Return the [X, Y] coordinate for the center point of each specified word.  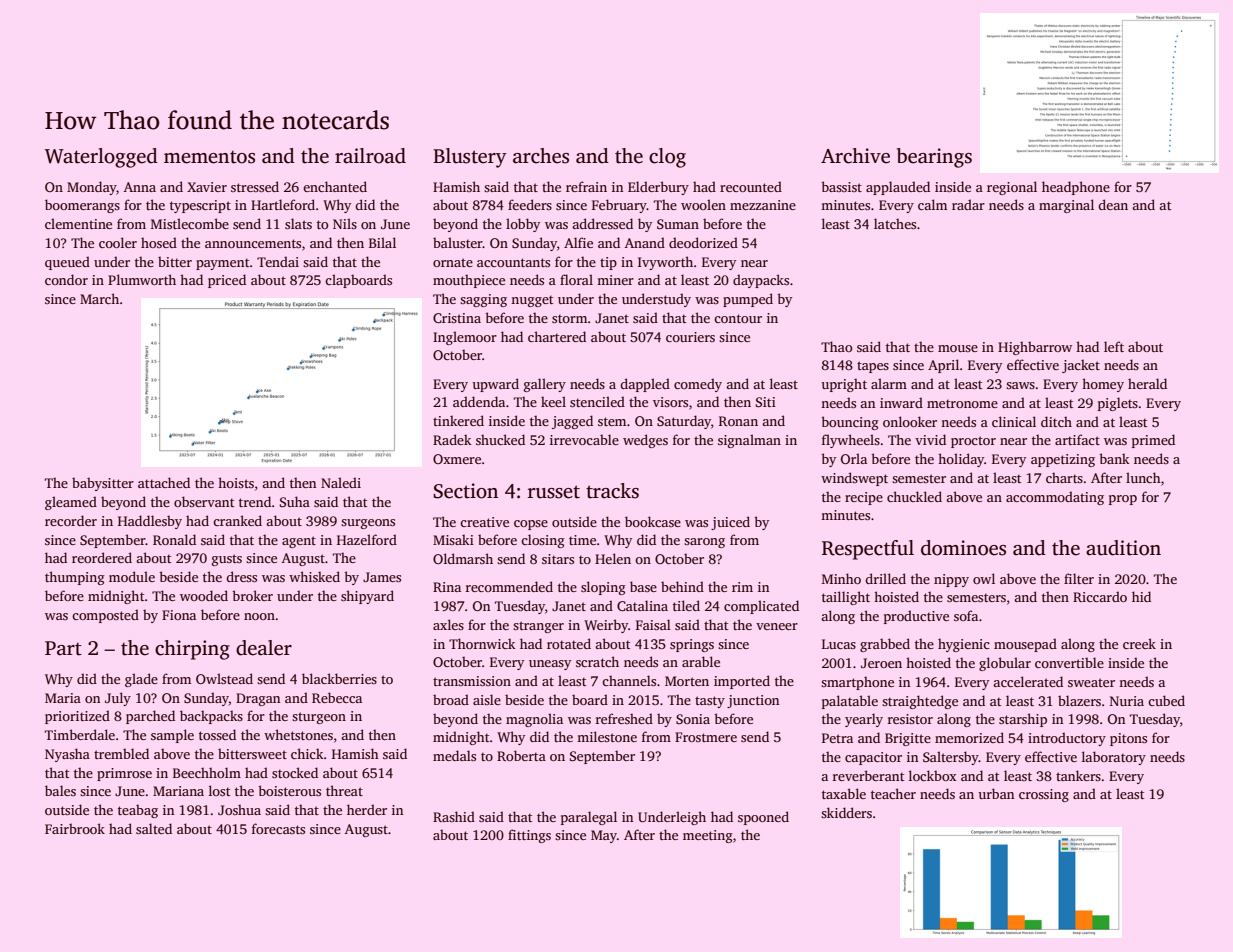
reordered [102, 557]
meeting [708, 836]
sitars [558, 559]
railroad [370, 156]
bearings [934, 158]
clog [667, 158]
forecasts [278, 828]
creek [1139, 643]
